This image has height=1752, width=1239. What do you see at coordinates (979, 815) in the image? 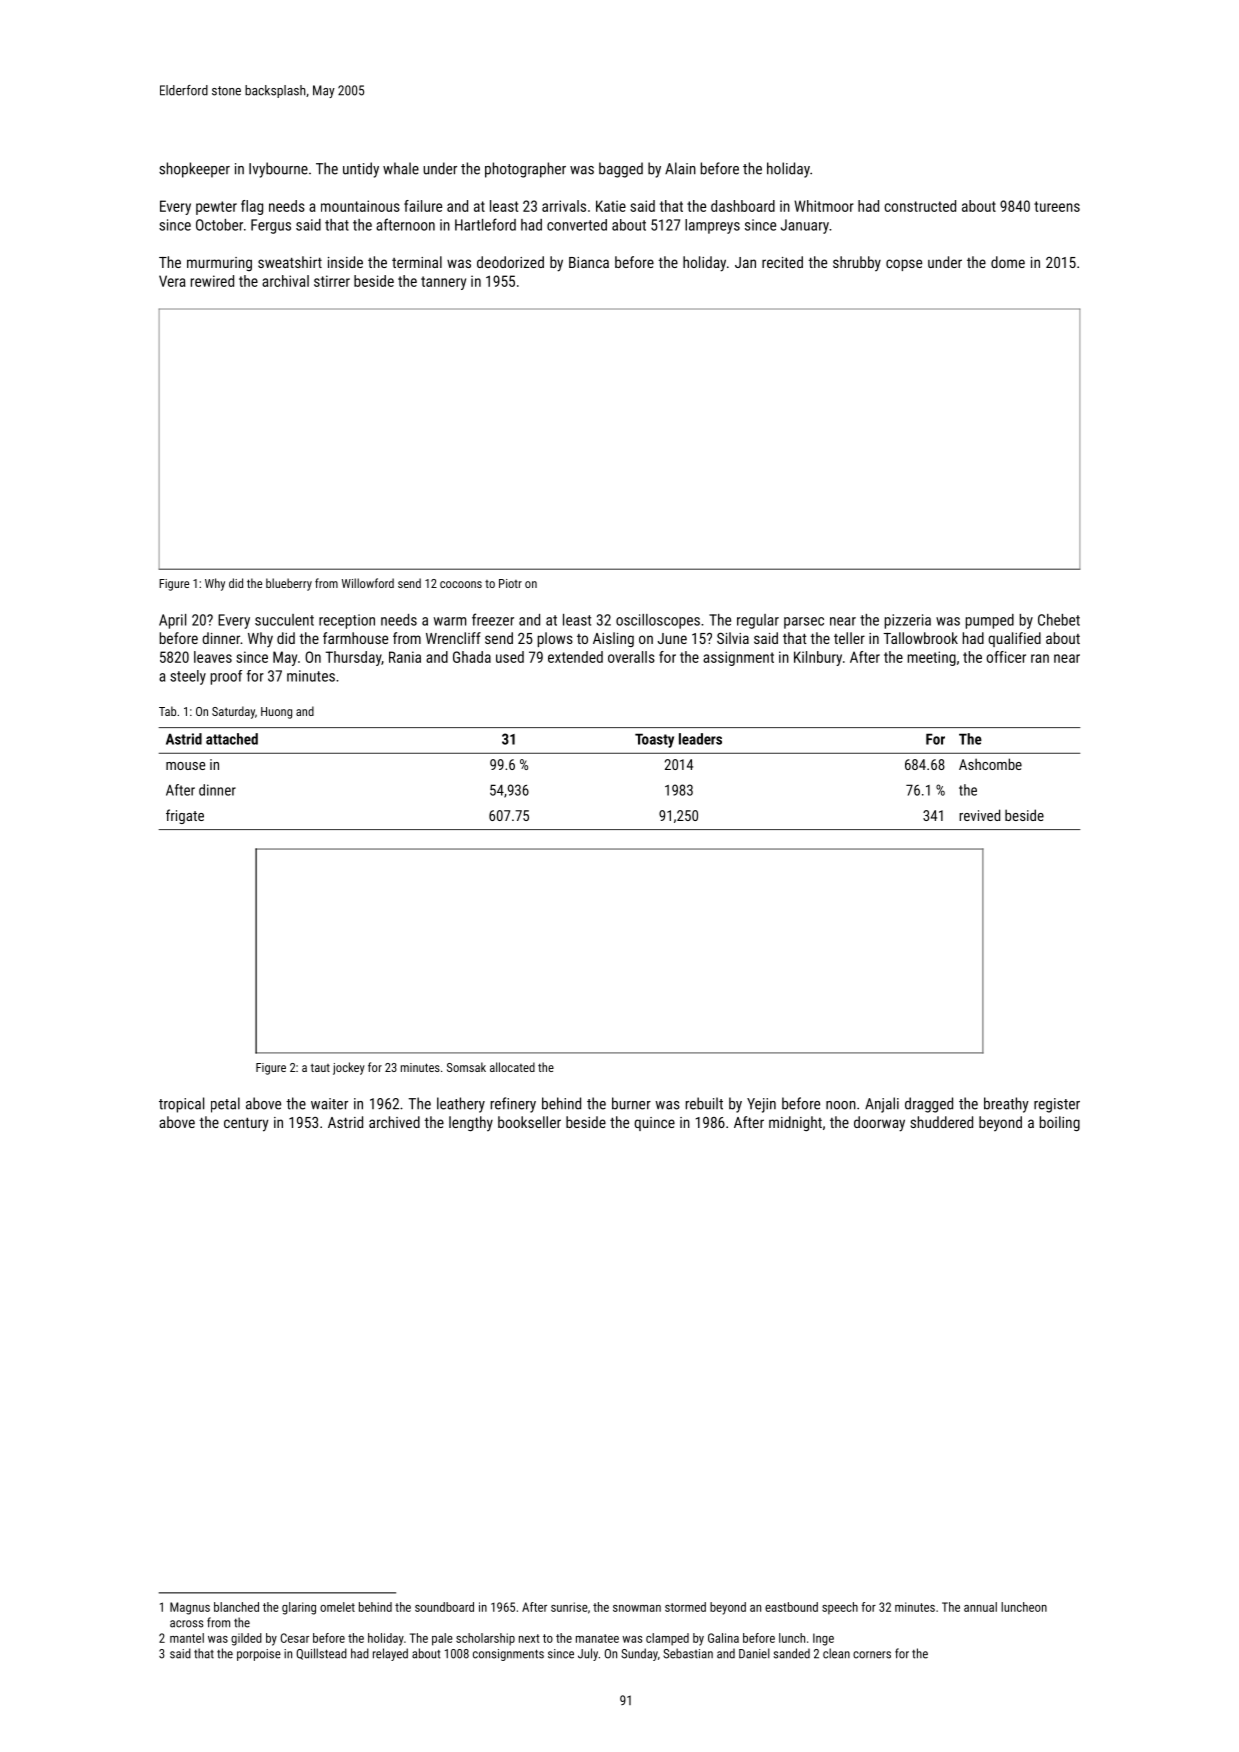
I see `revived` at bounding box center [979, 815].
